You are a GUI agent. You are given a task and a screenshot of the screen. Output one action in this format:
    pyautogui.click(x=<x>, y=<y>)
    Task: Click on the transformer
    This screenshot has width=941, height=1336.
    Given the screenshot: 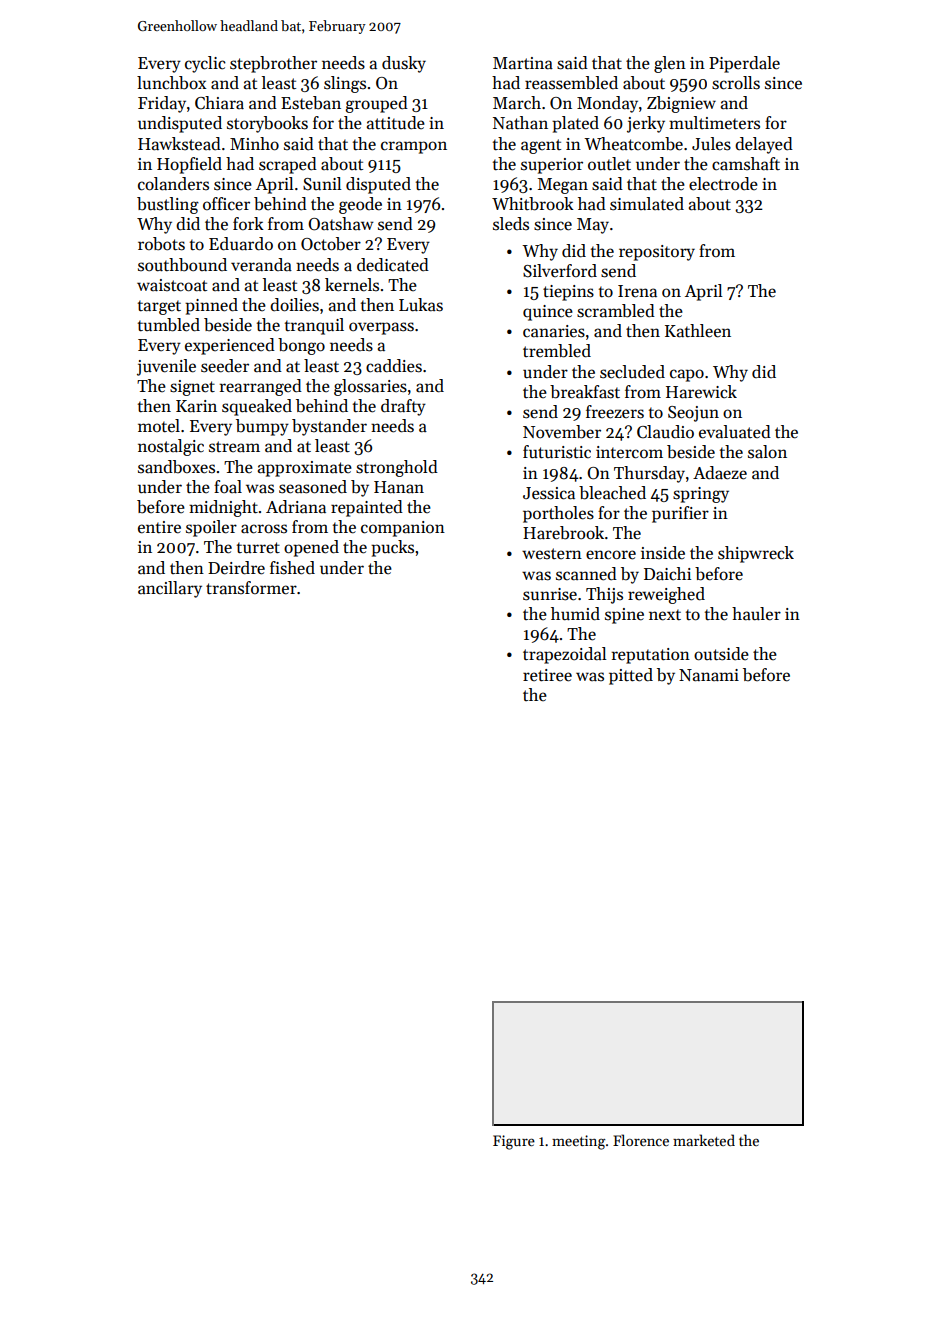 What is the action you would take?
    pyautogui.click(x=251, y=588)
